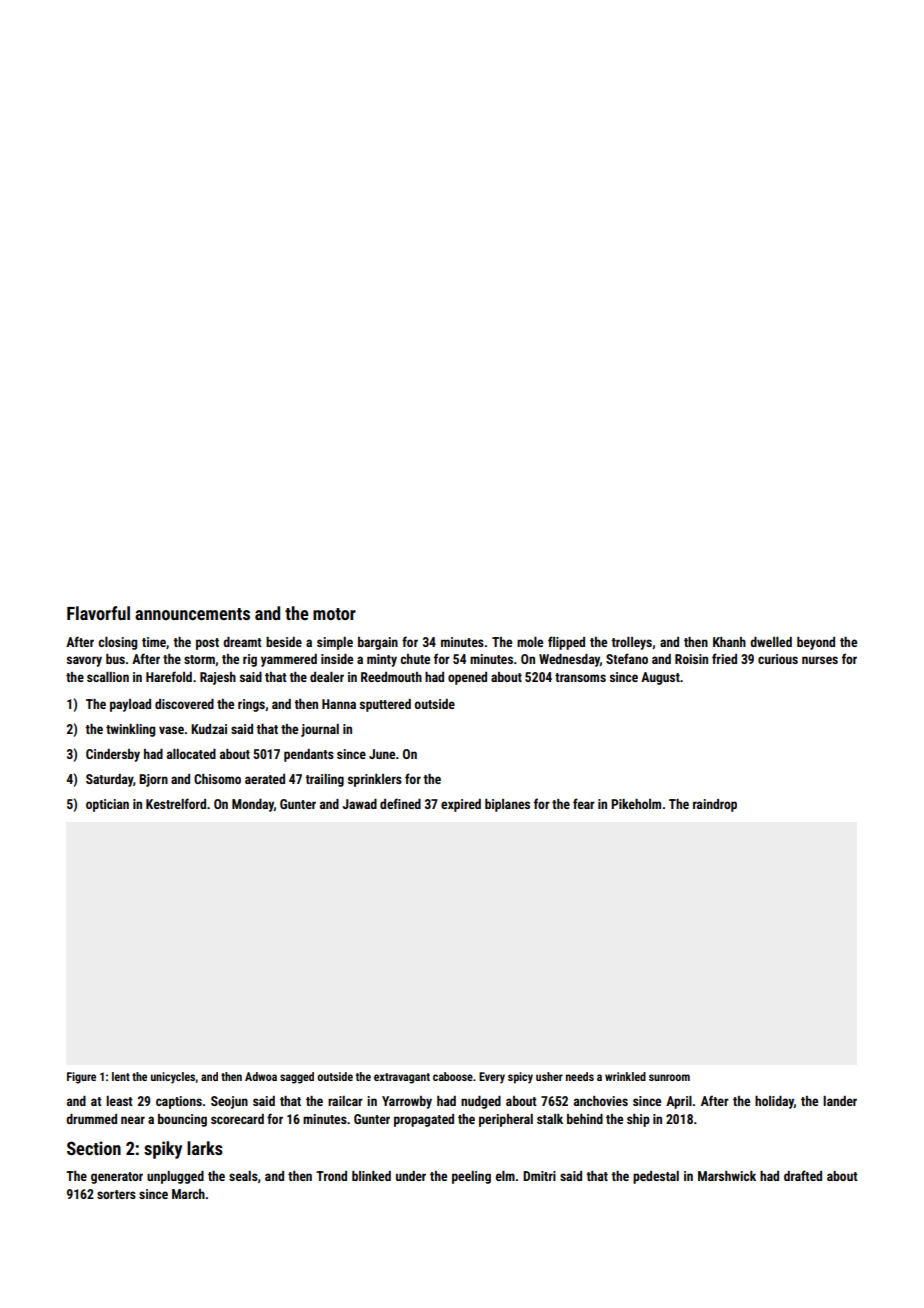 The height and width of the screenshot is (1308, 924). Describe the element at coordinates (727, 1176) in the screenshot. I see `Marshwick` at that location.
